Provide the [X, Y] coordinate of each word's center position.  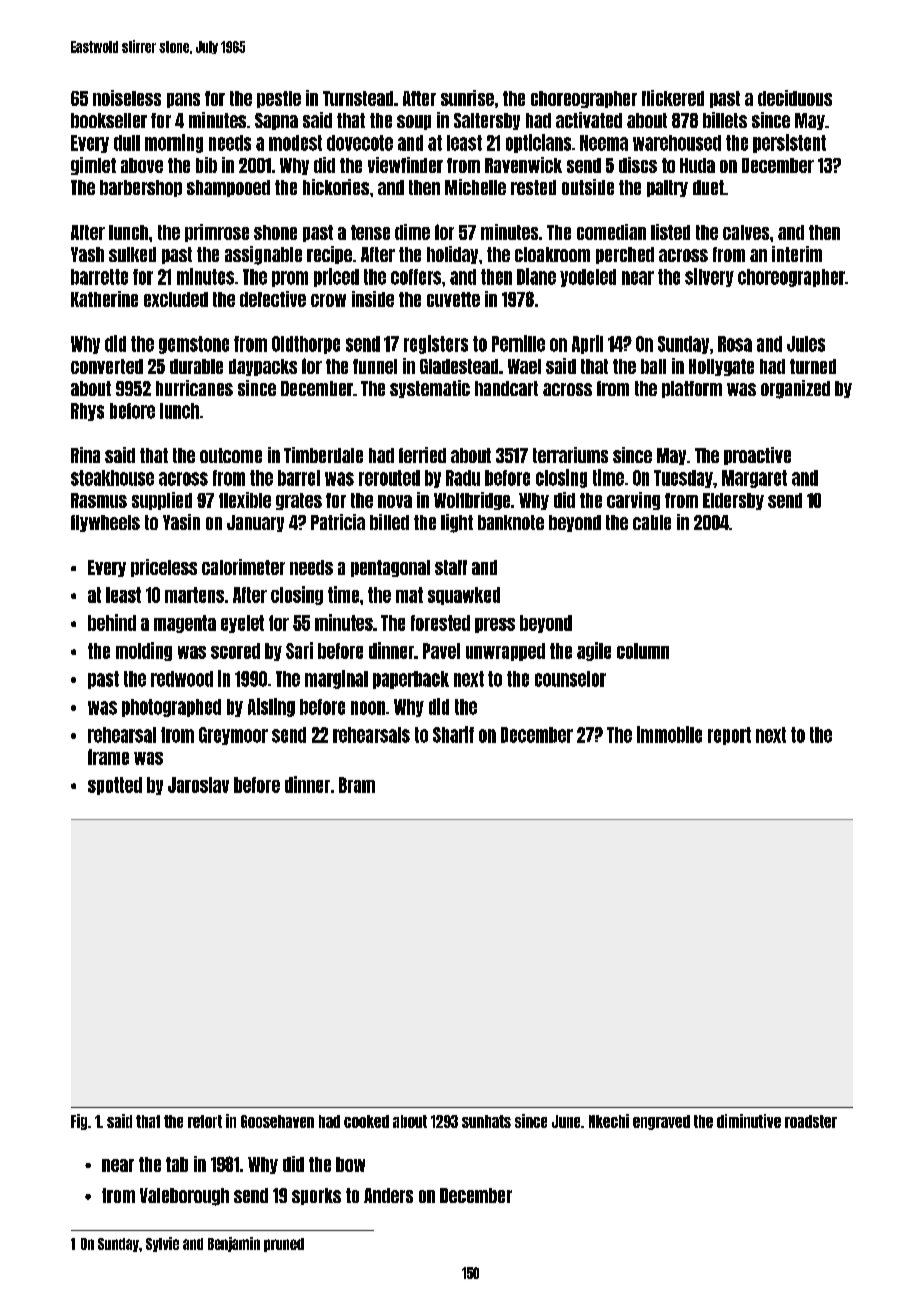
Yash [87, 254]
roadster [811, 1121]
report [729, 736]
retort [205, 1121]
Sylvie [162, 1244]
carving [633, 501]
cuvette [453, 299]
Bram [357, 785]
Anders [388, 1195]
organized [795, 389]
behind [112, 622]
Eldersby [733, 501]
